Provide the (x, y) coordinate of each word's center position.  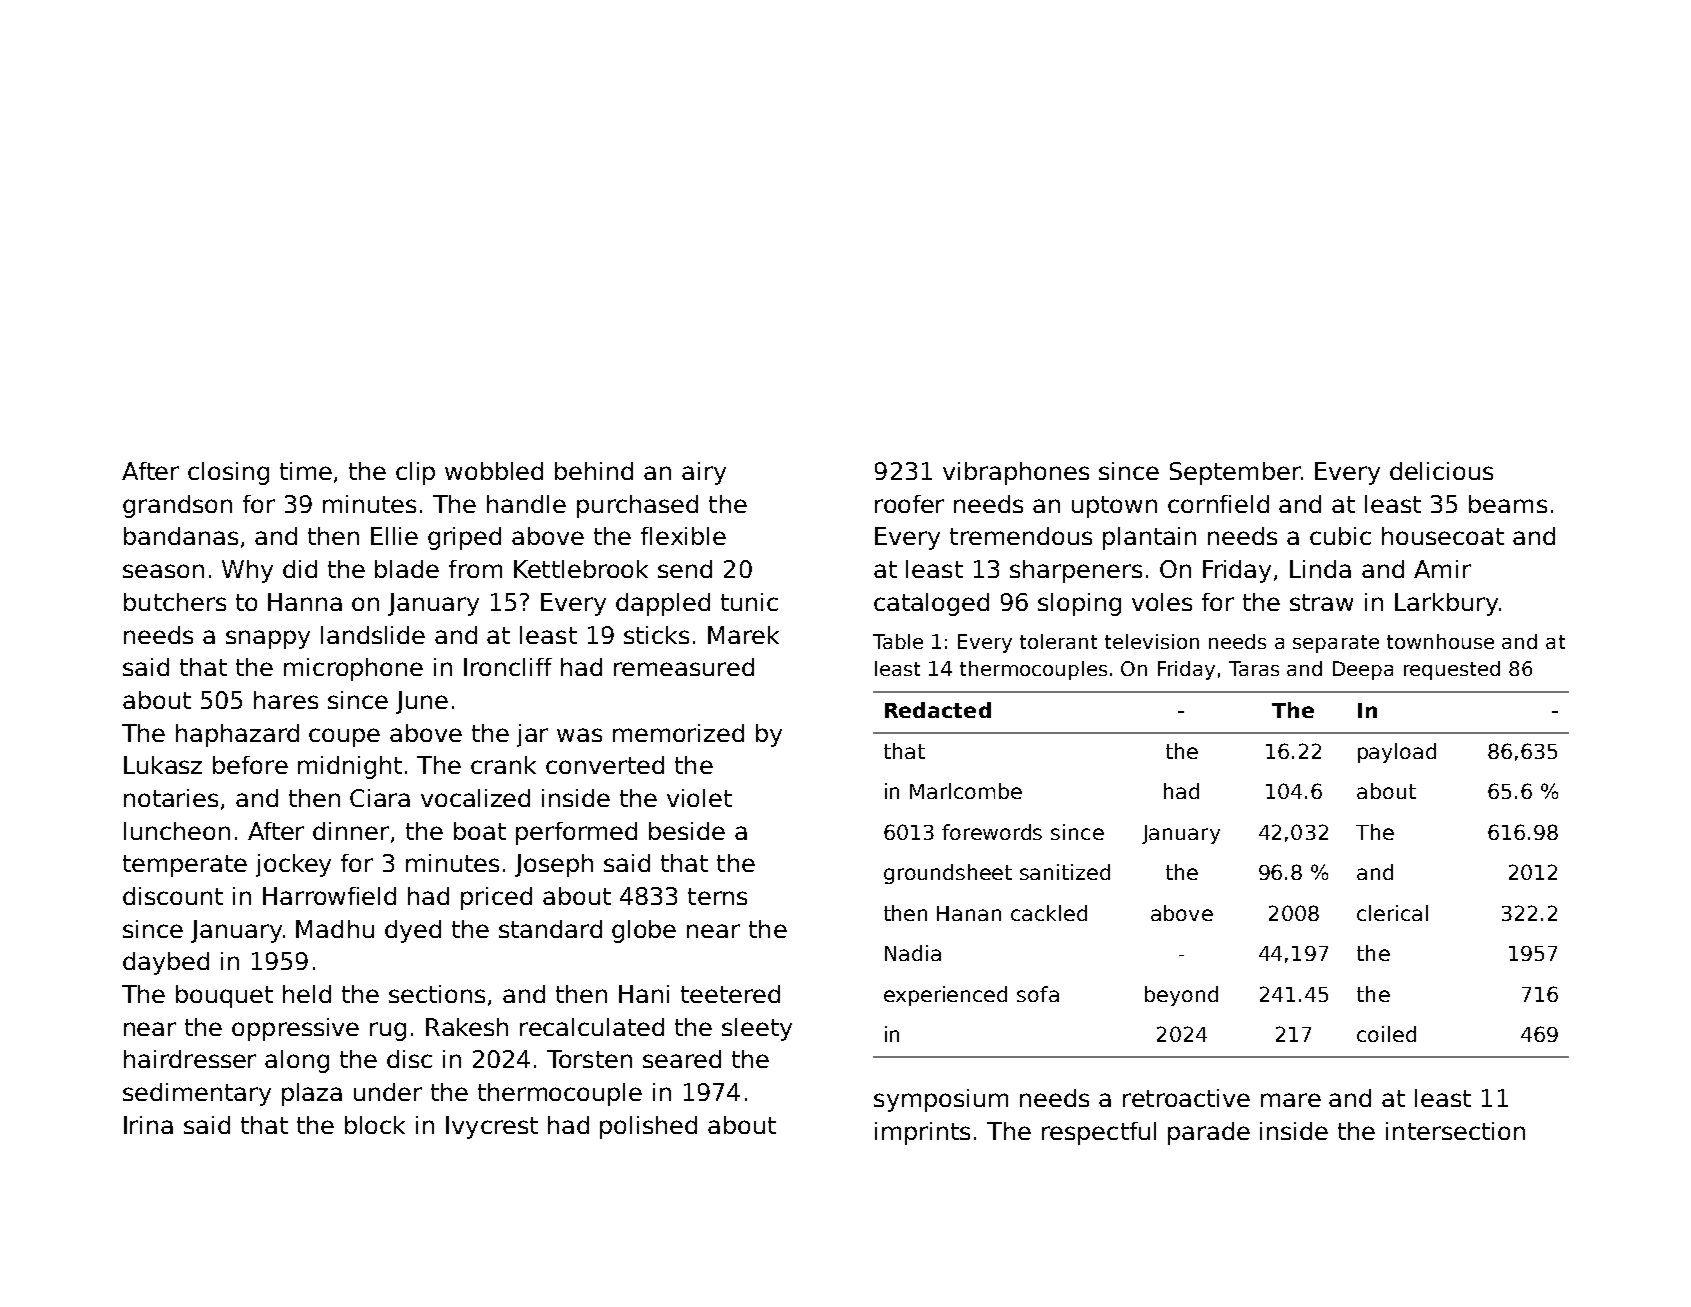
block (375, 1125)
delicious (1441, 471)
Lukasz (163, 765)
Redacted (938, 710)
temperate (185, 866)
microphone (353, 669)
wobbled (494, 471)
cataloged (931, 604)
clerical (1392, 913)
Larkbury (1446, 604)
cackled (1049, 913)
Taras (1254, 668)
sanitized (1065, 872)
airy (704, 473)
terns (717, 896)
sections (437, 994)
